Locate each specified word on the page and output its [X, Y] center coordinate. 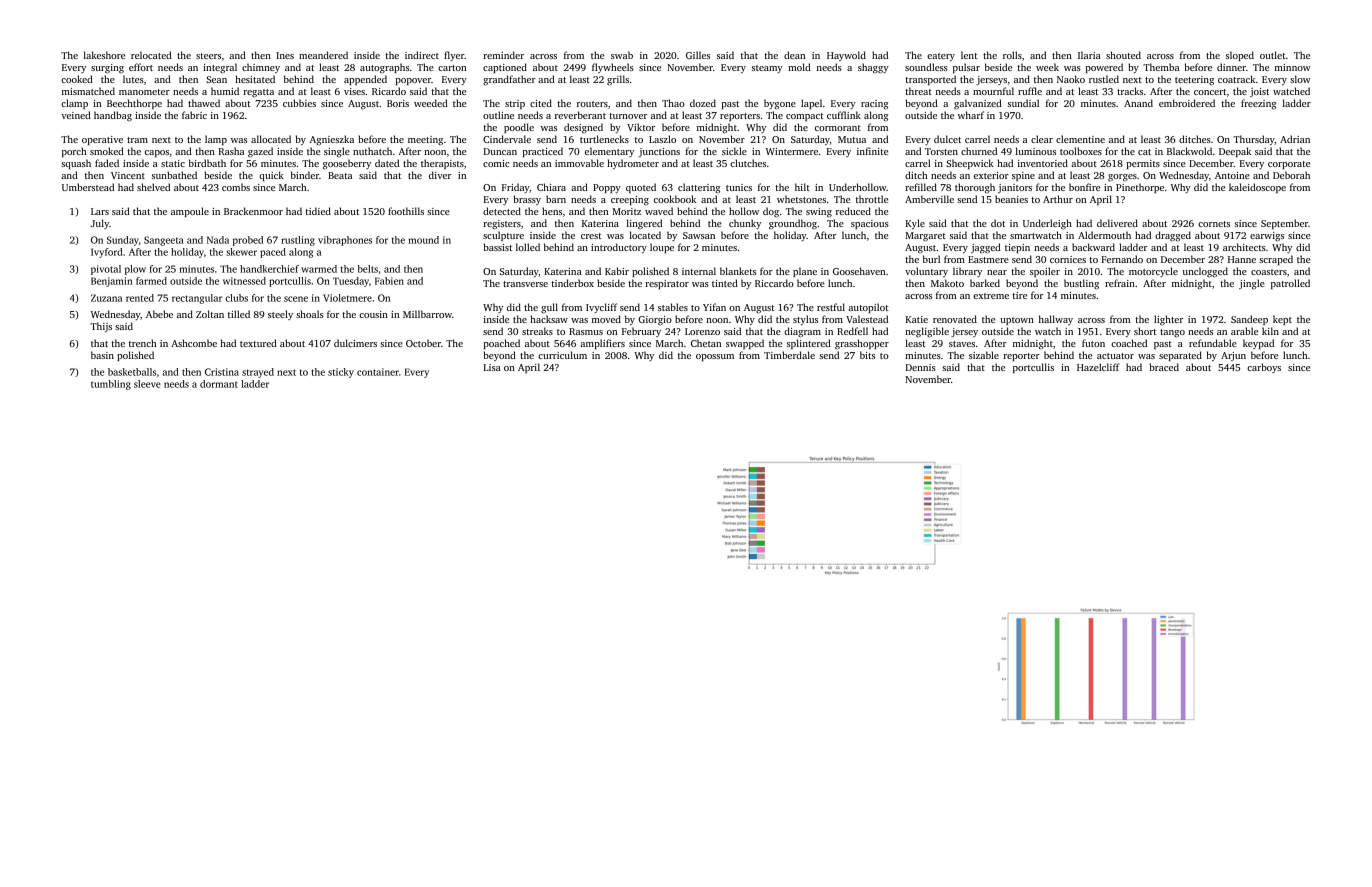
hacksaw [549, 319]
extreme [991, 296]
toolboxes [1081, 151]
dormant [219, 384]
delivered [1117, 223]
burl [931, 259]
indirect [422, 55]
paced [273, 253]
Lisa [492, 367]
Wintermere [792, 151]
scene [296, 299]
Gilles [698, 55]
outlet [1273, 55]
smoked [107, 151]
